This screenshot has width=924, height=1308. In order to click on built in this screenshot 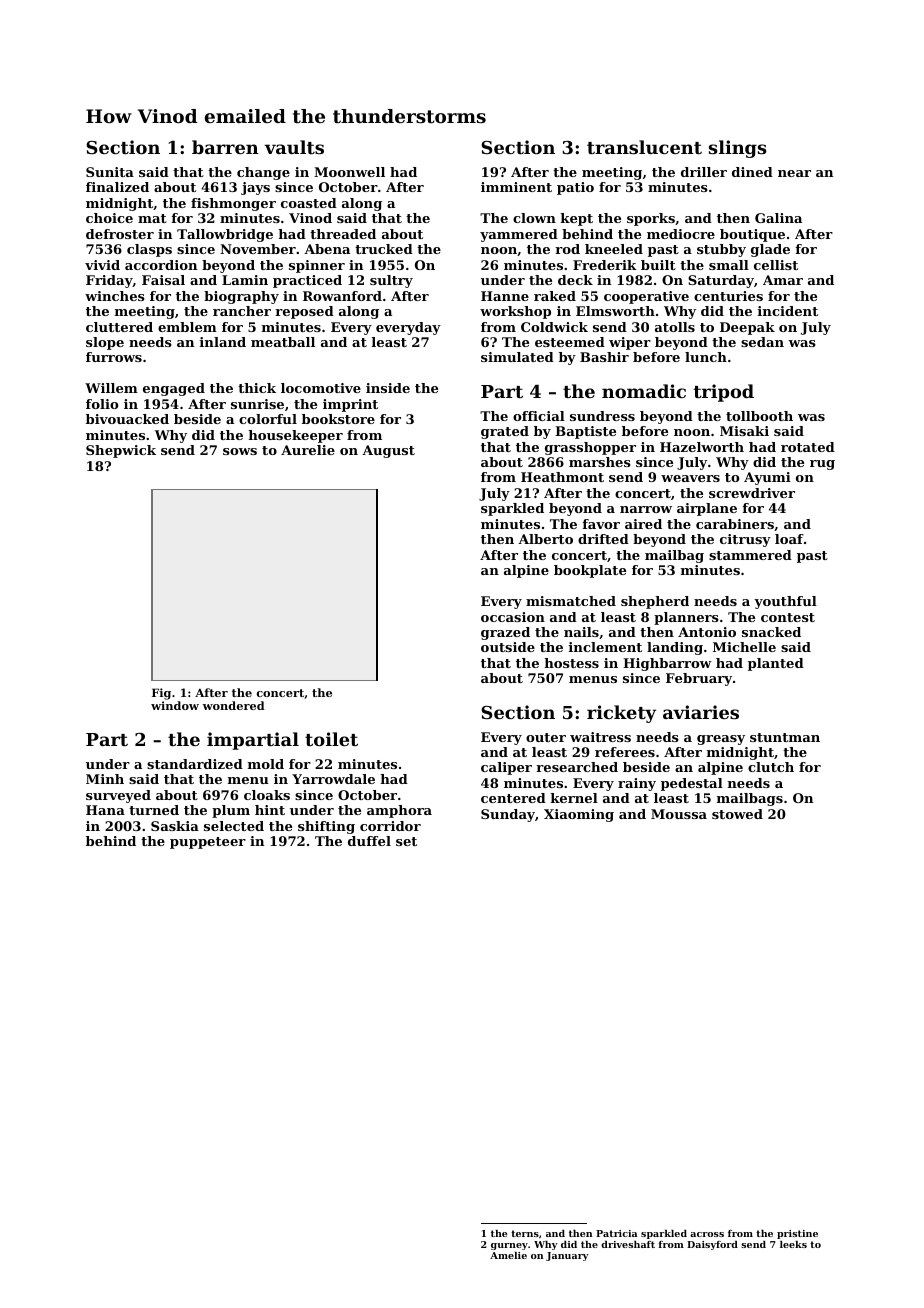, I will do `click(658, 265)`.
